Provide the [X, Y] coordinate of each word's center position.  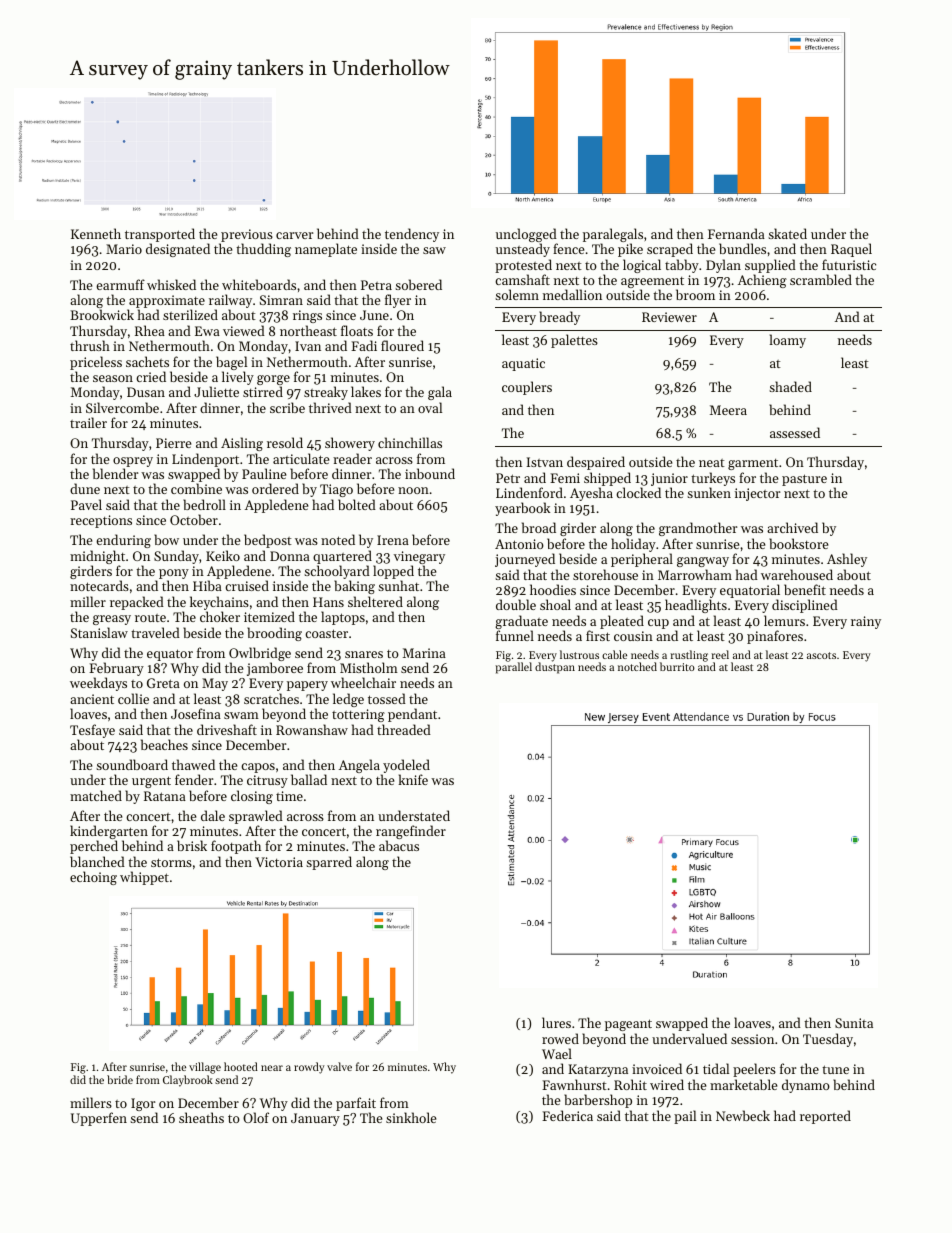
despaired [596, 463]
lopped [393, 572]
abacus [399, 846]
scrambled [821, 279]
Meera [728, 410]
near [272, 1068]
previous [247, 235]
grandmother [698, 529]
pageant [628, 1025]
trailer [88, 422]
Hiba [207, 585]
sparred [329, 863]
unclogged [526, 235]
